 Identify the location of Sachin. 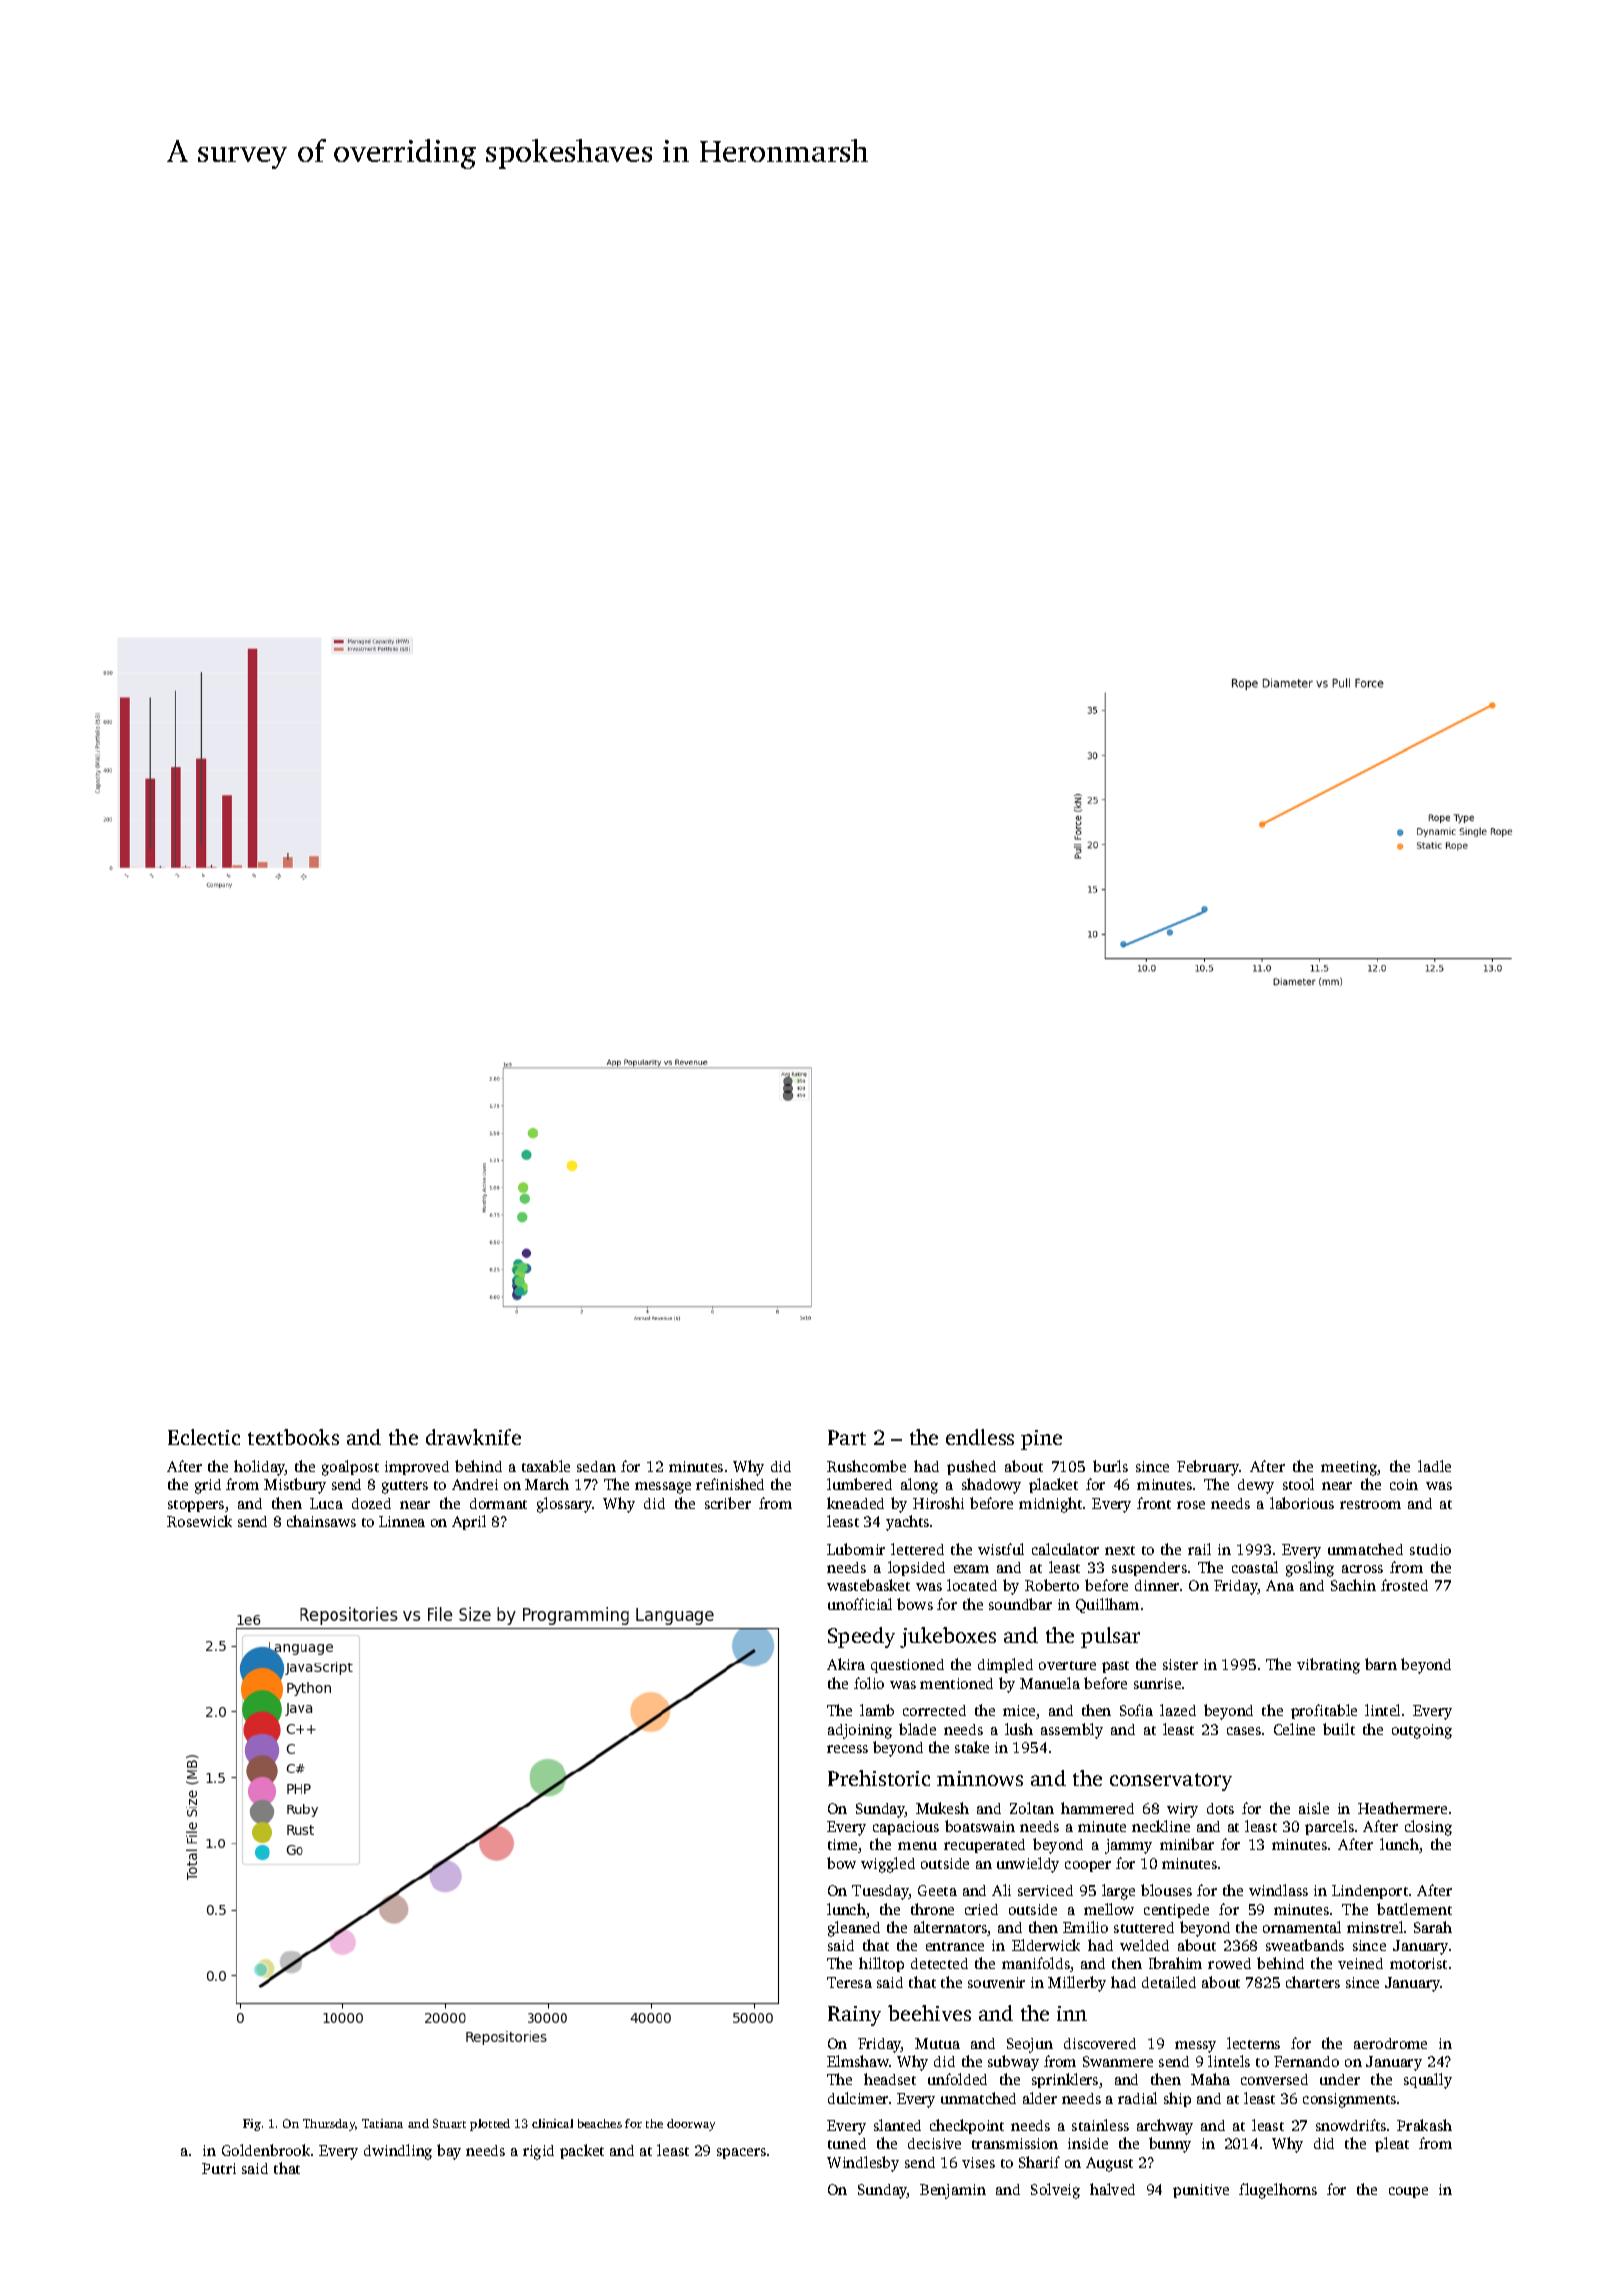
(1353, 1585).
